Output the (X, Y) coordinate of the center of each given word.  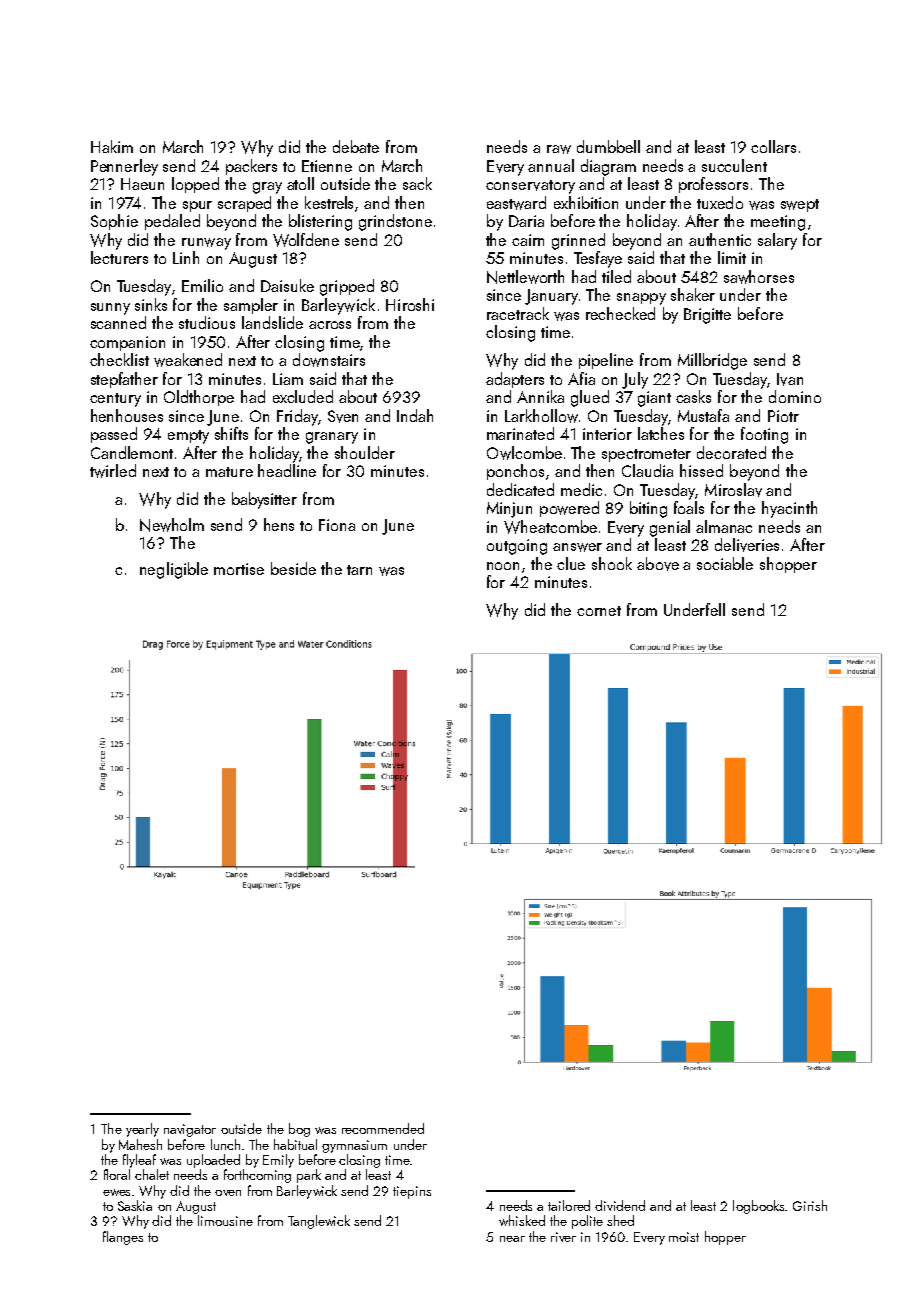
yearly (142, 1130)
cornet (599, 611)
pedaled (172, 222)
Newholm (172, 525)
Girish (810, 1205)
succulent (734, 165)
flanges (123, 1238)
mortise (239, 569)
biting (648, 509)
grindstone (395, 222)
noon (503, 566)
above (658, 564)
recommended (383, 1128)
